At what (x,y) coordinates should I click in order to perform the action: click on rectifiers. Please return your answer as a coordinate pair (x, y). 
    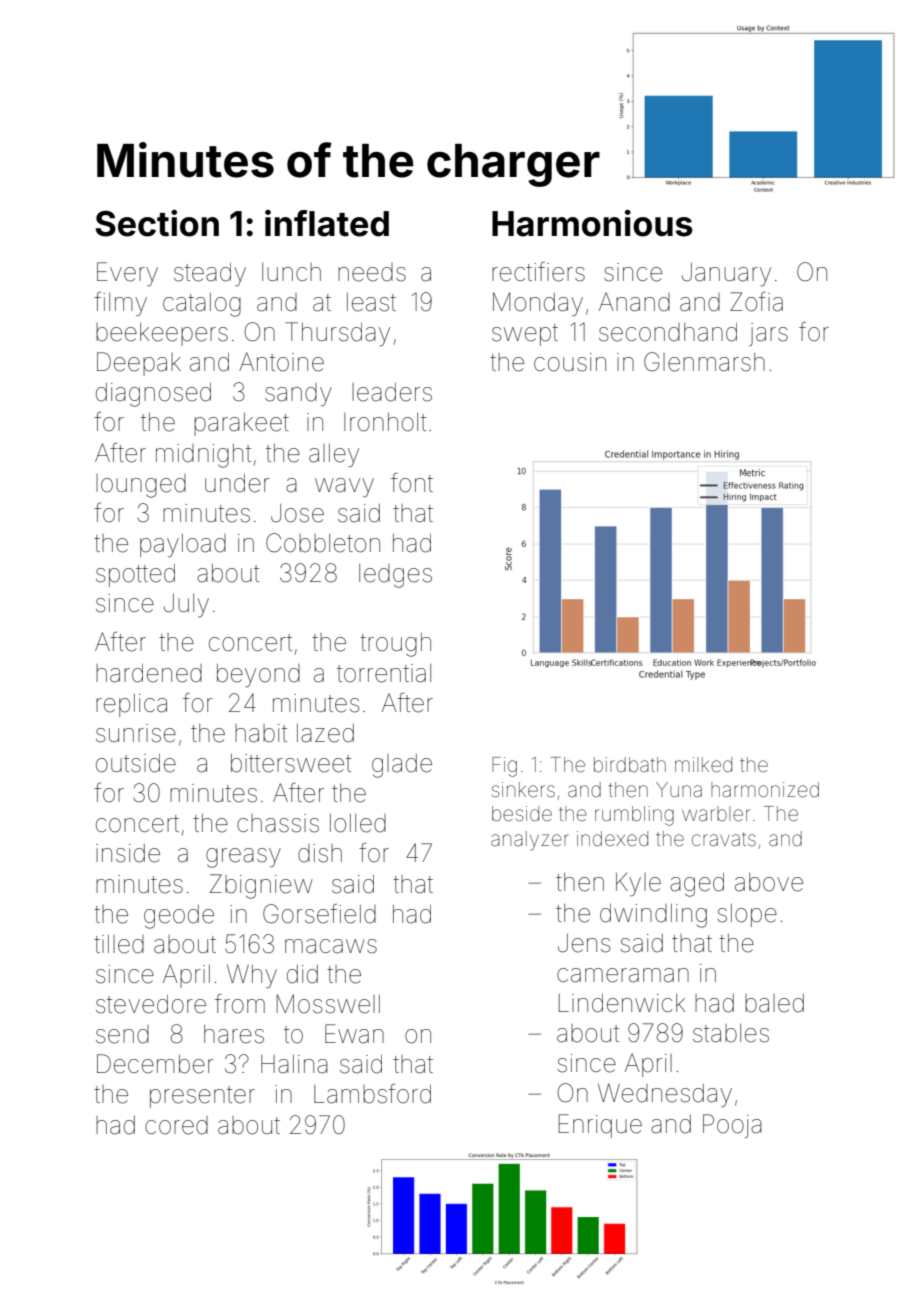
    Looking at the image, I should click on (538, 272).
